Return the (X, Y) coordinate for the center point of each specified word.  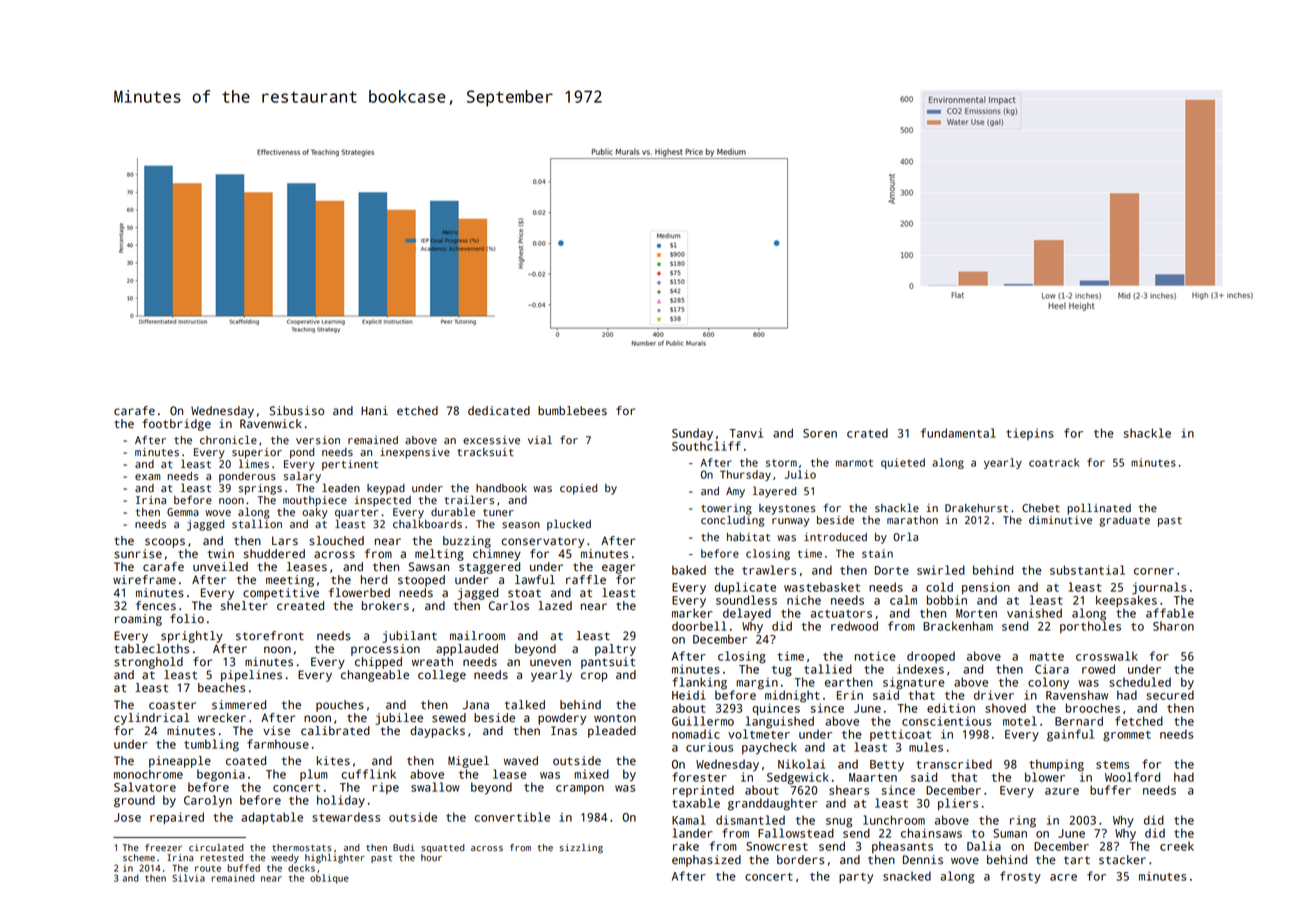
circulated (216, 848)
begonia (221, 775)
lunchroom (894, 820)
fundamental (958, 433)
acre (1063, 877)
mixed (591, 774)
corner (1154, 571)
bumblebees (572, 411)
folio (187, 618)
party (856, 878)
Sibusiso (297, 411)
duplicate (745, 588)
